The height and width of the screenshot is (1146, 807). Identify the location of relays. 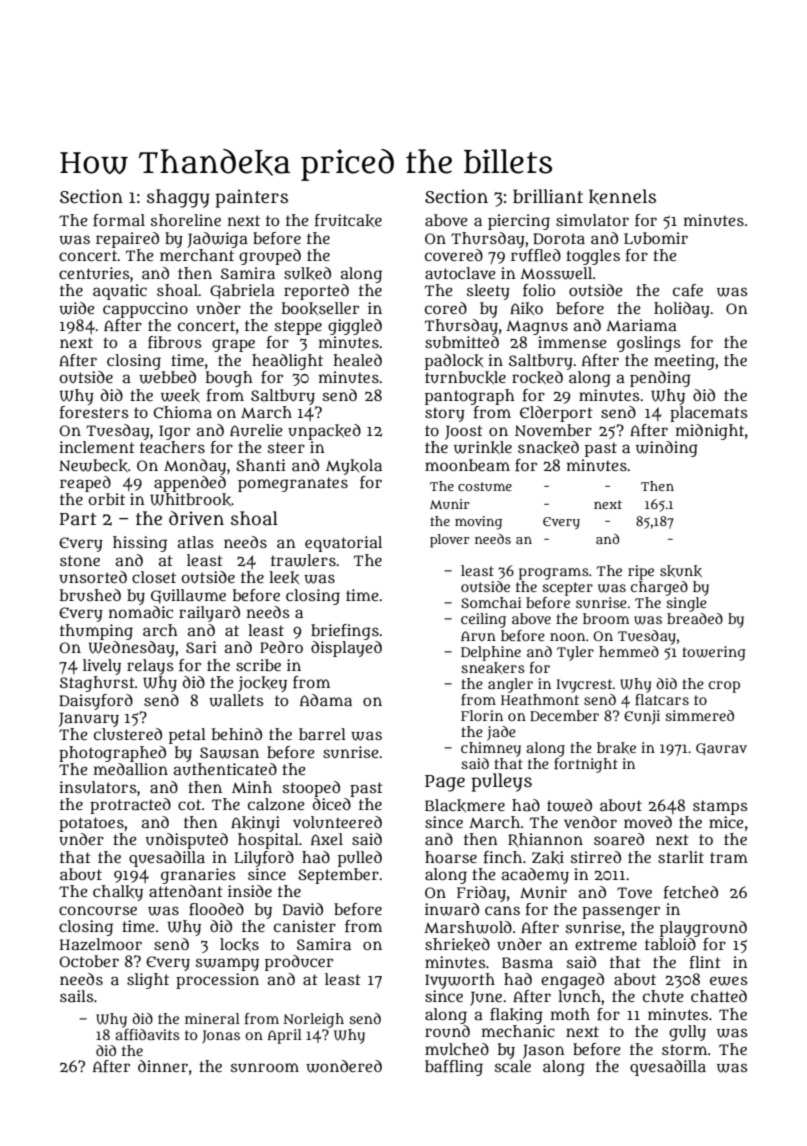
(150, 667).
